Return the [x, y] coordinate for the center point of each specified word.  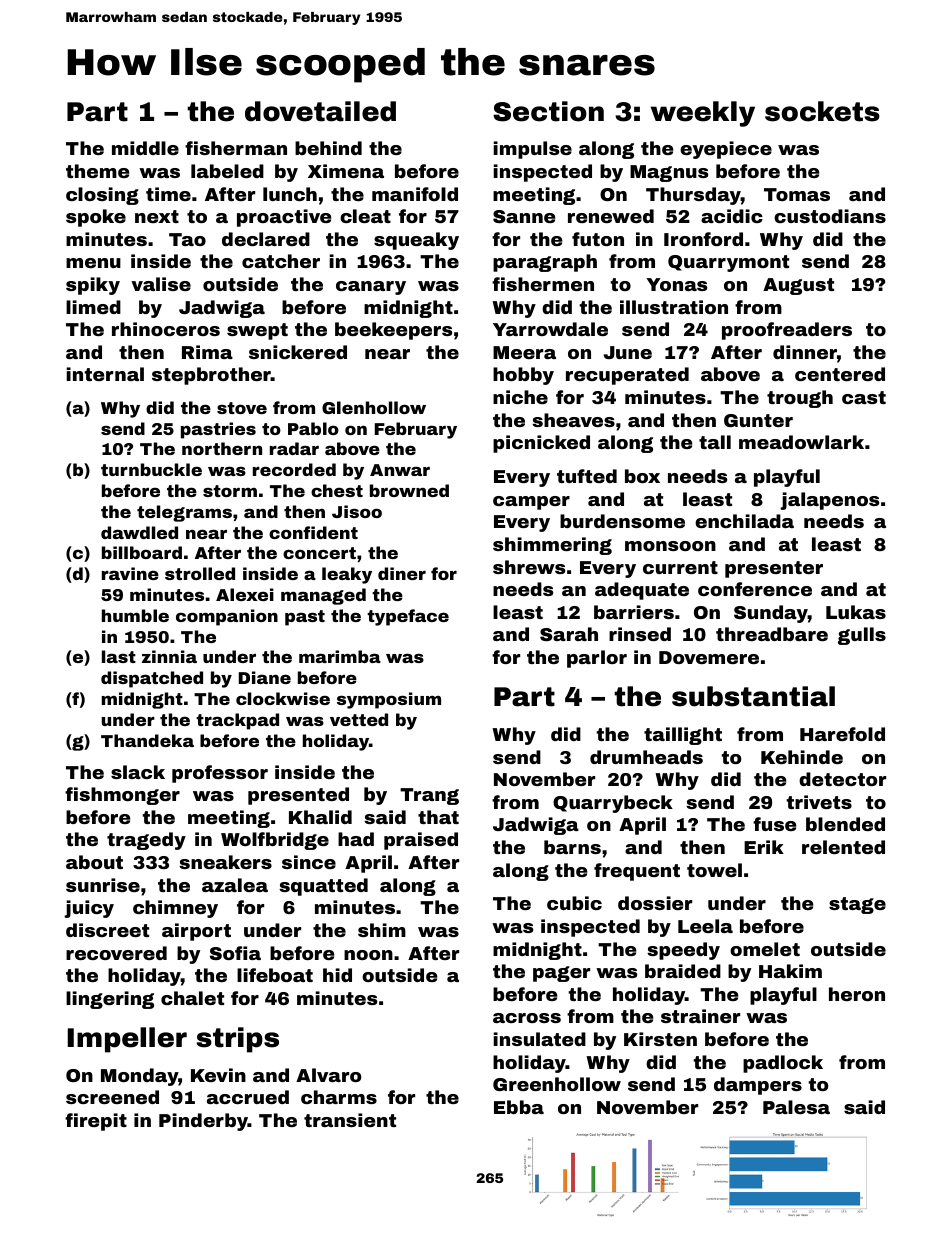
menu [93, 263]
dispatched [152, 679]
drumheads [646, 757]
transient [350, 1120]
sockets [822, 111]
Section [548, 111]
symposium [389, 700]
